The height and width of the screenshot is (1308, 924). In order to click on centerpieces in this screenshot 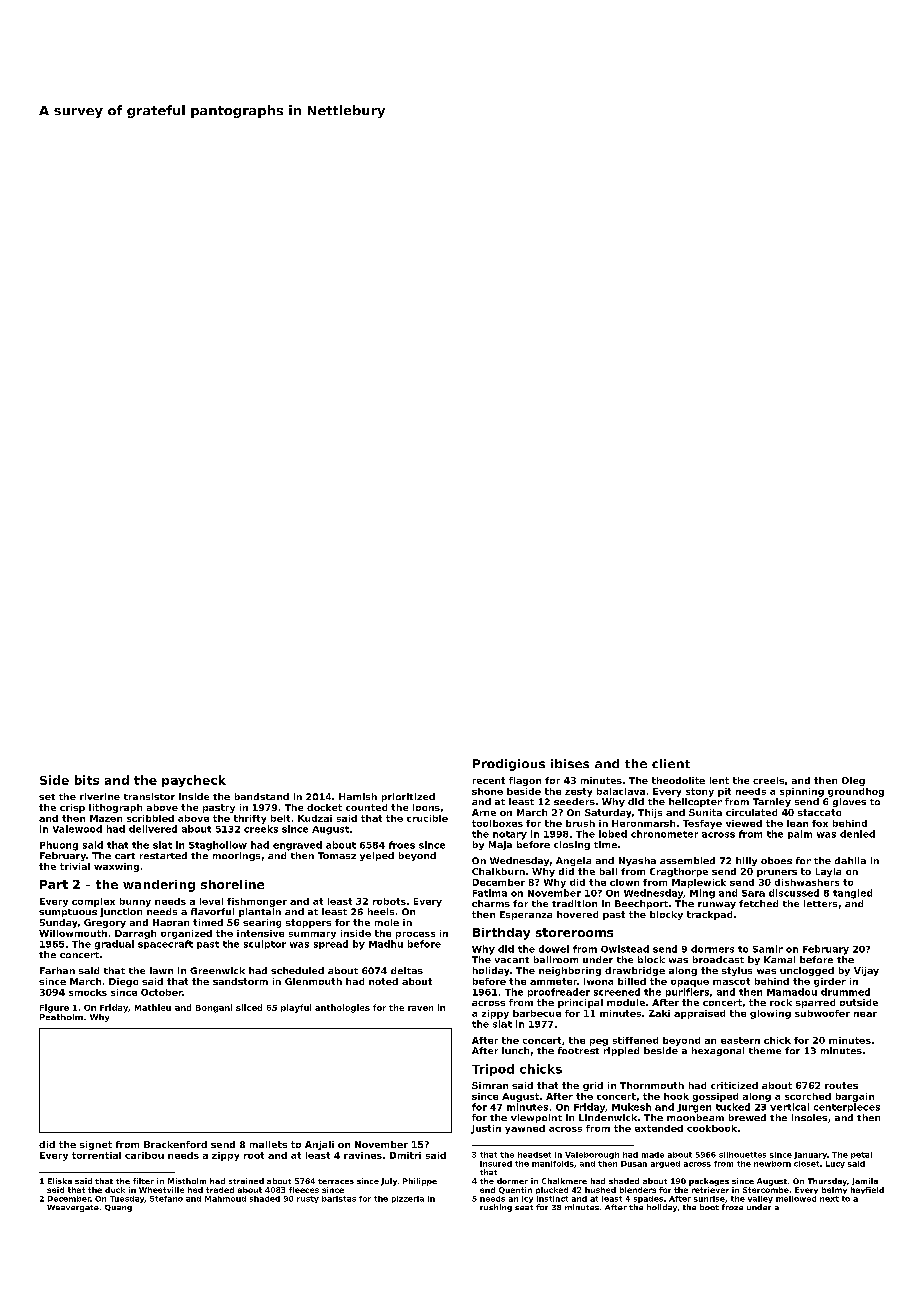, I will do `click(847, 1107)`.
